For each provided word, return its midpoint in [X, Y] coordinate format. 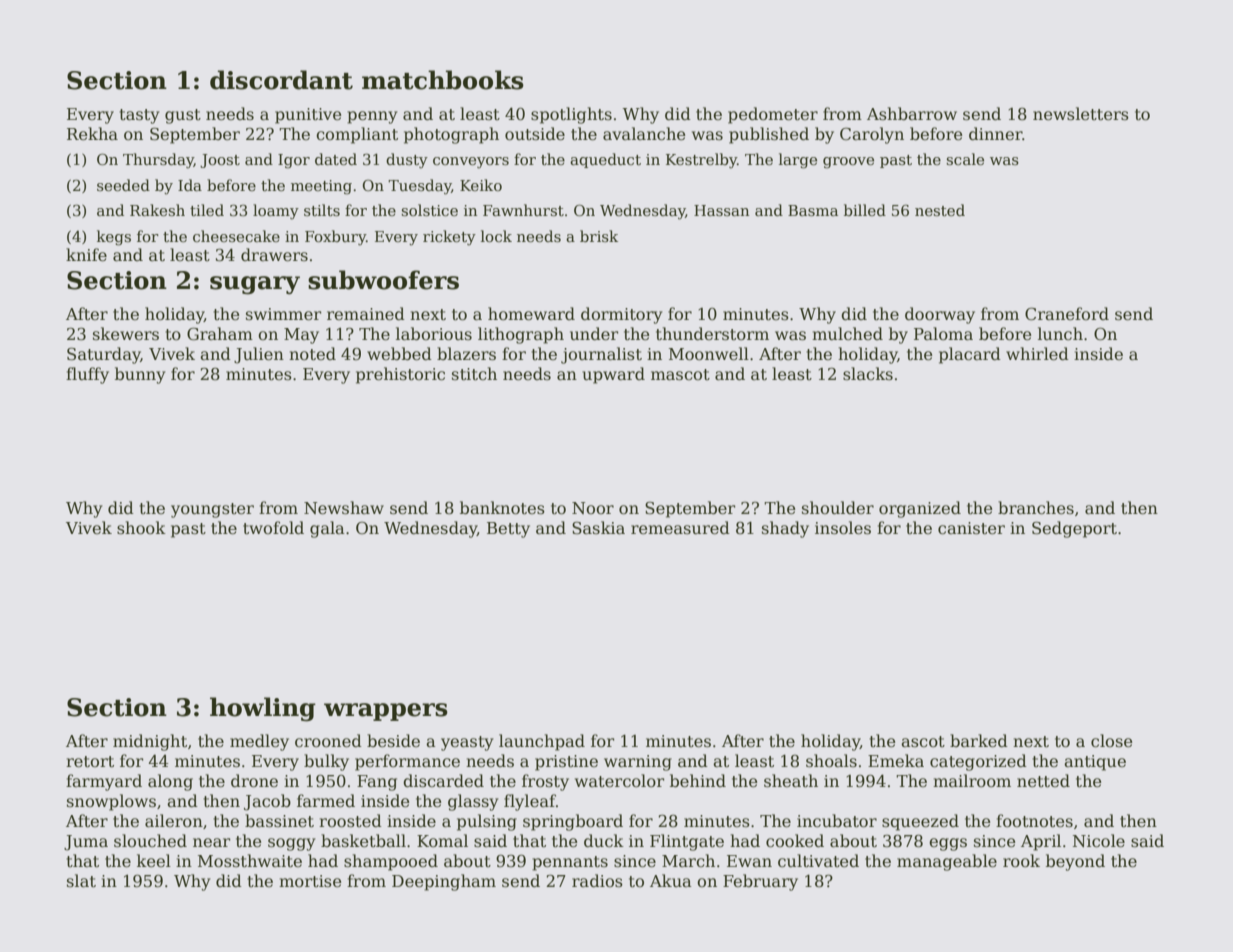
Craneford [1067, 314]
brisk [599, 236]
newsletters [1081, 114]
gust [183, 116]
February [760, 882]
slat [81, 881]
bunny [140, 375]
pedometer [773, 115]
